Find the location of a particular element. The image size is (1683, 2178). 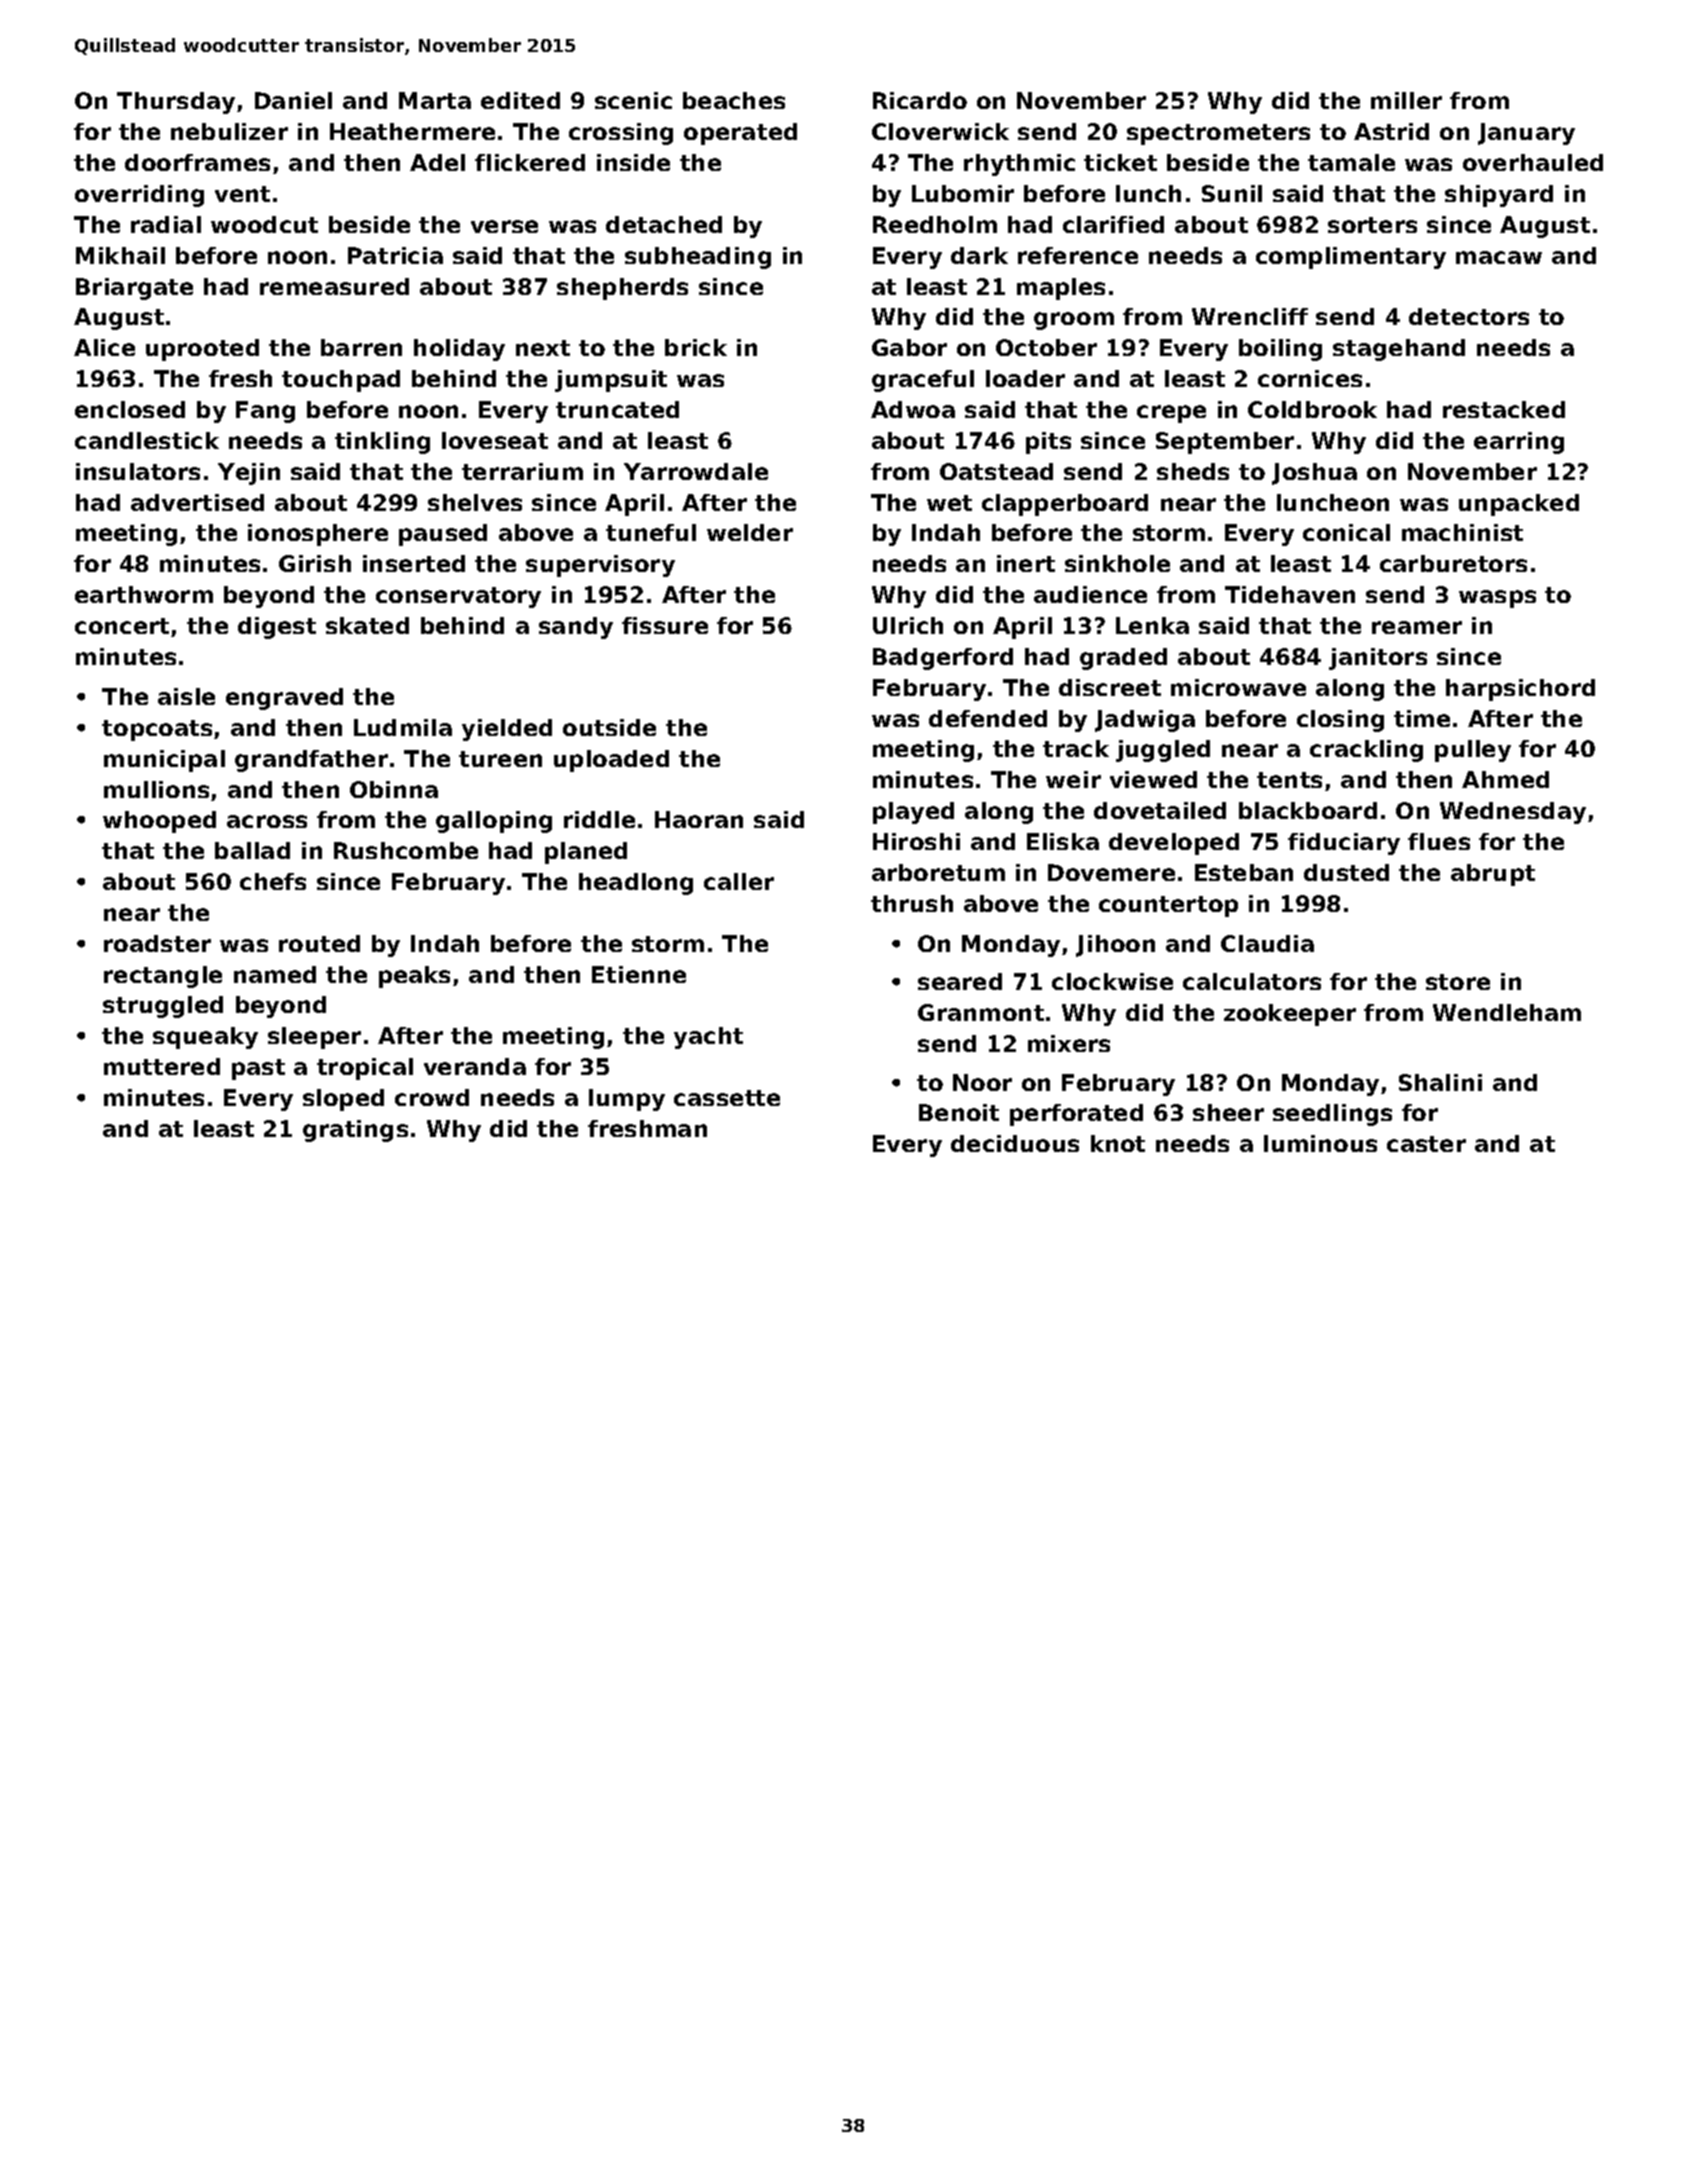

dark is located at coordinates (979, 255).
